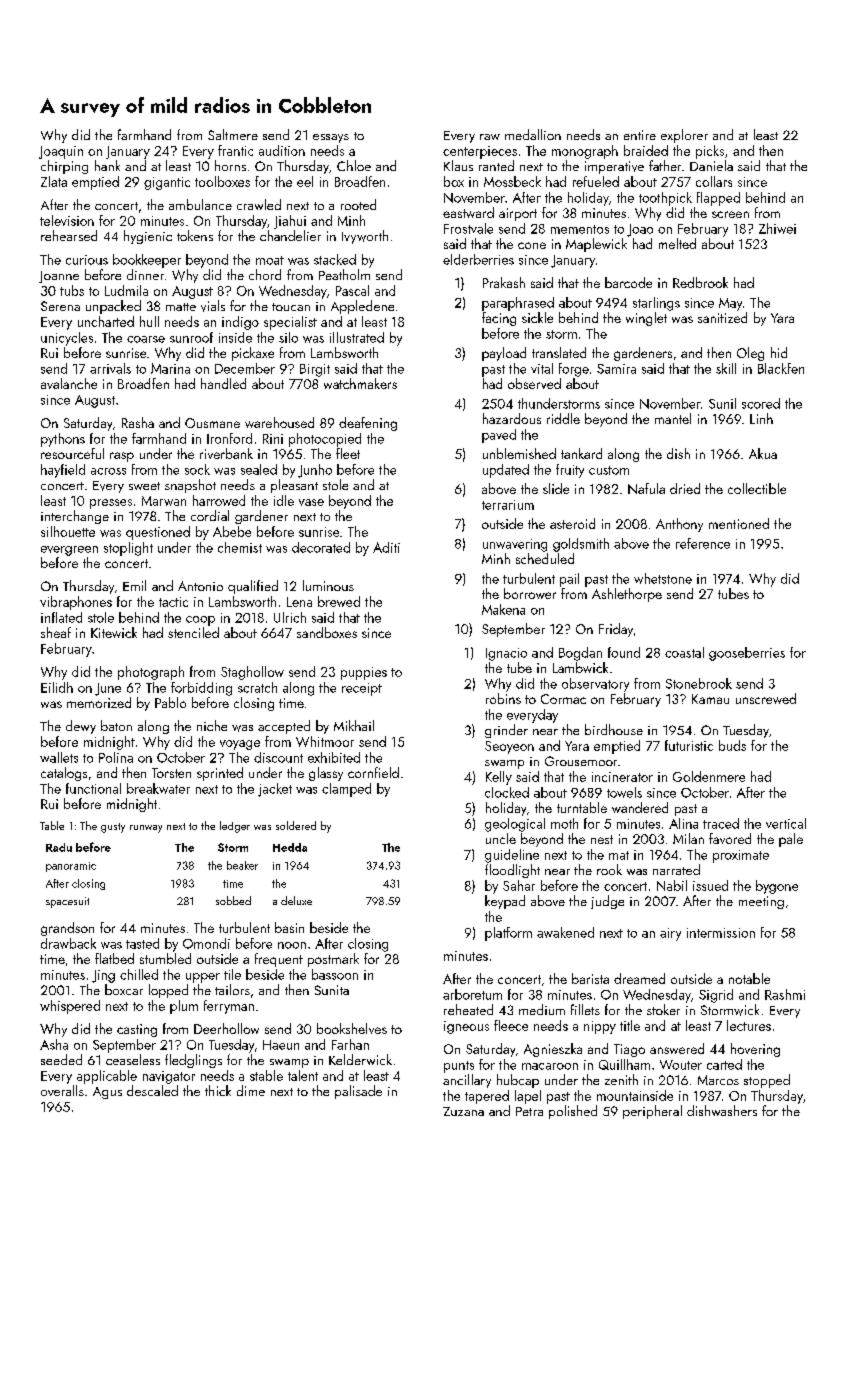 The width and height of the image is (849, 1400). What do you see at coordinates (333, 960) in the image?
I see `postmark` at bounding box center [333, 960].
